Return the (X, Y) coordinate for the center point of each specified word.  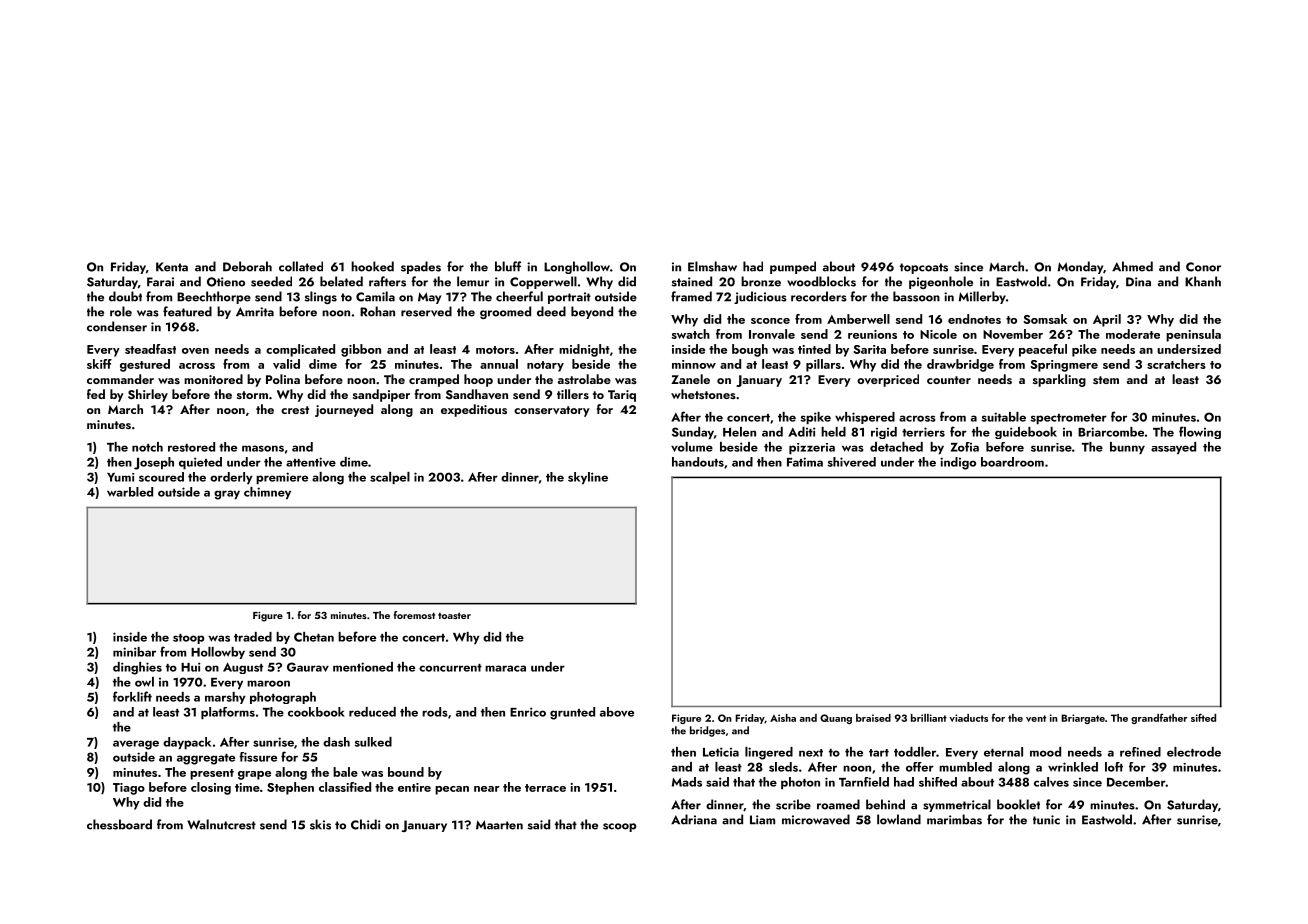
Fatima (805, 462)
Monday (1080, 267)
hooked (372, 266)
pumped (793, 267)
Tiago (129, 789)
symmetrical (957, 805)
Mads (687, 782)
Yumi (121, 477)
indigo (958, 463)
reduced (372, 712)
